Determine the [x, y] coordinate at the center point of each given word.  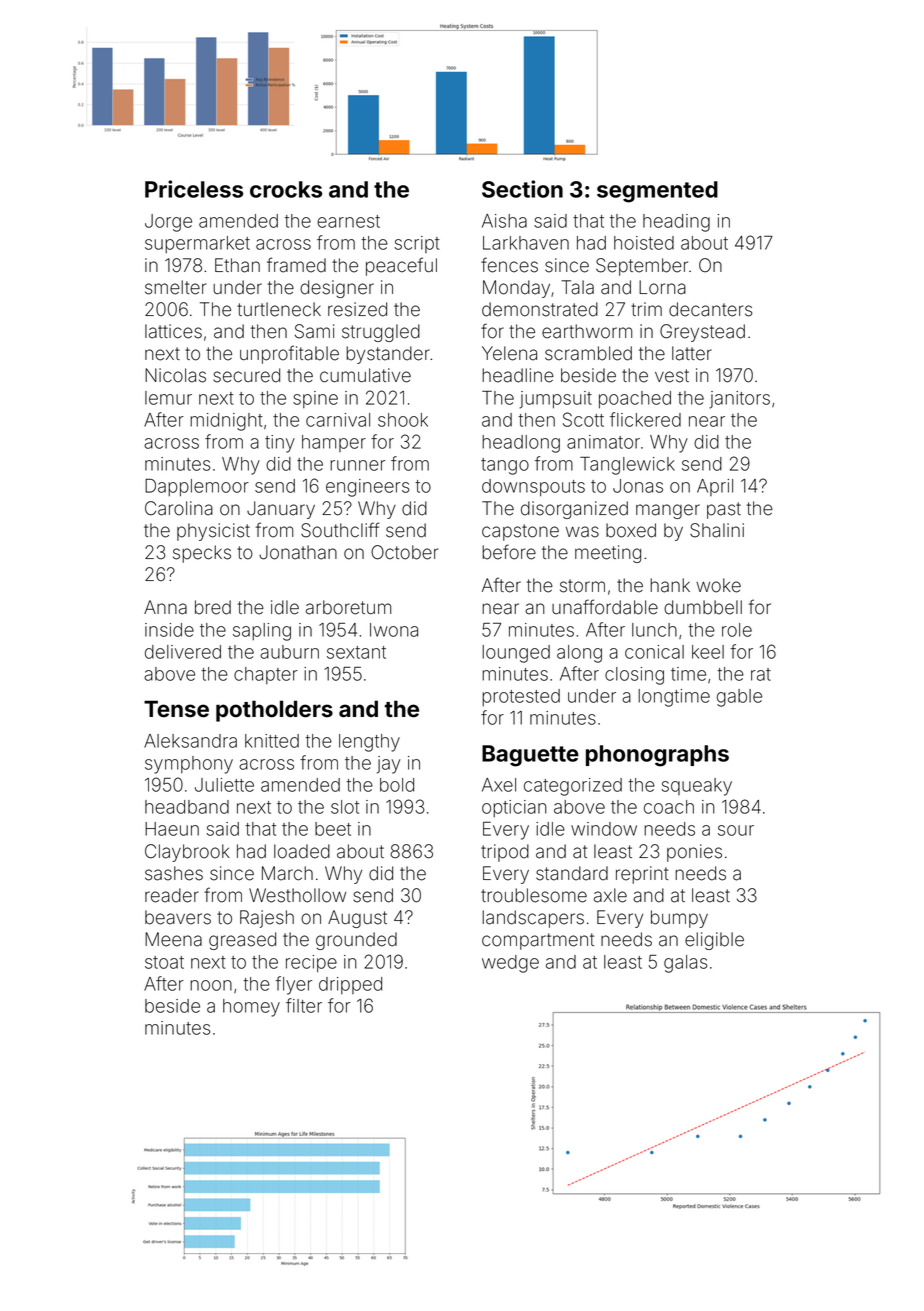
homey [251, 1008]
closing [634, 676]
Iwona [394, 630]
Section [522, 189]
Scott [583, 419]
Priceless [194, 189]
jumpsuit [556, 400]
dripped [350, 985]
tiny [280, 444]
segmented [657, 192]
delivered [183, 652]
